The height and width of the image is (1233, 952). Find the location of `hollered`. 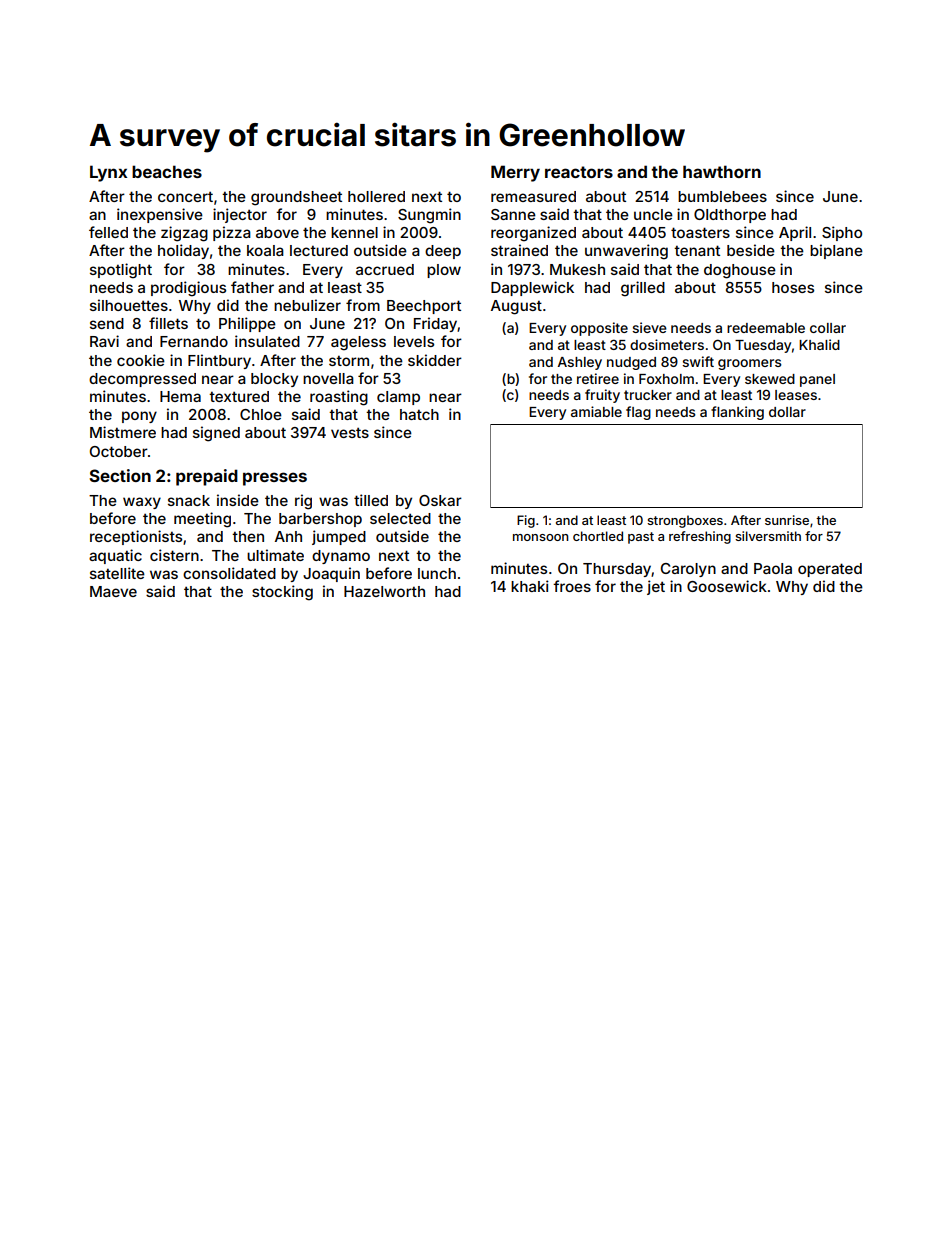

hollered is located at coordinates (376, 196).
